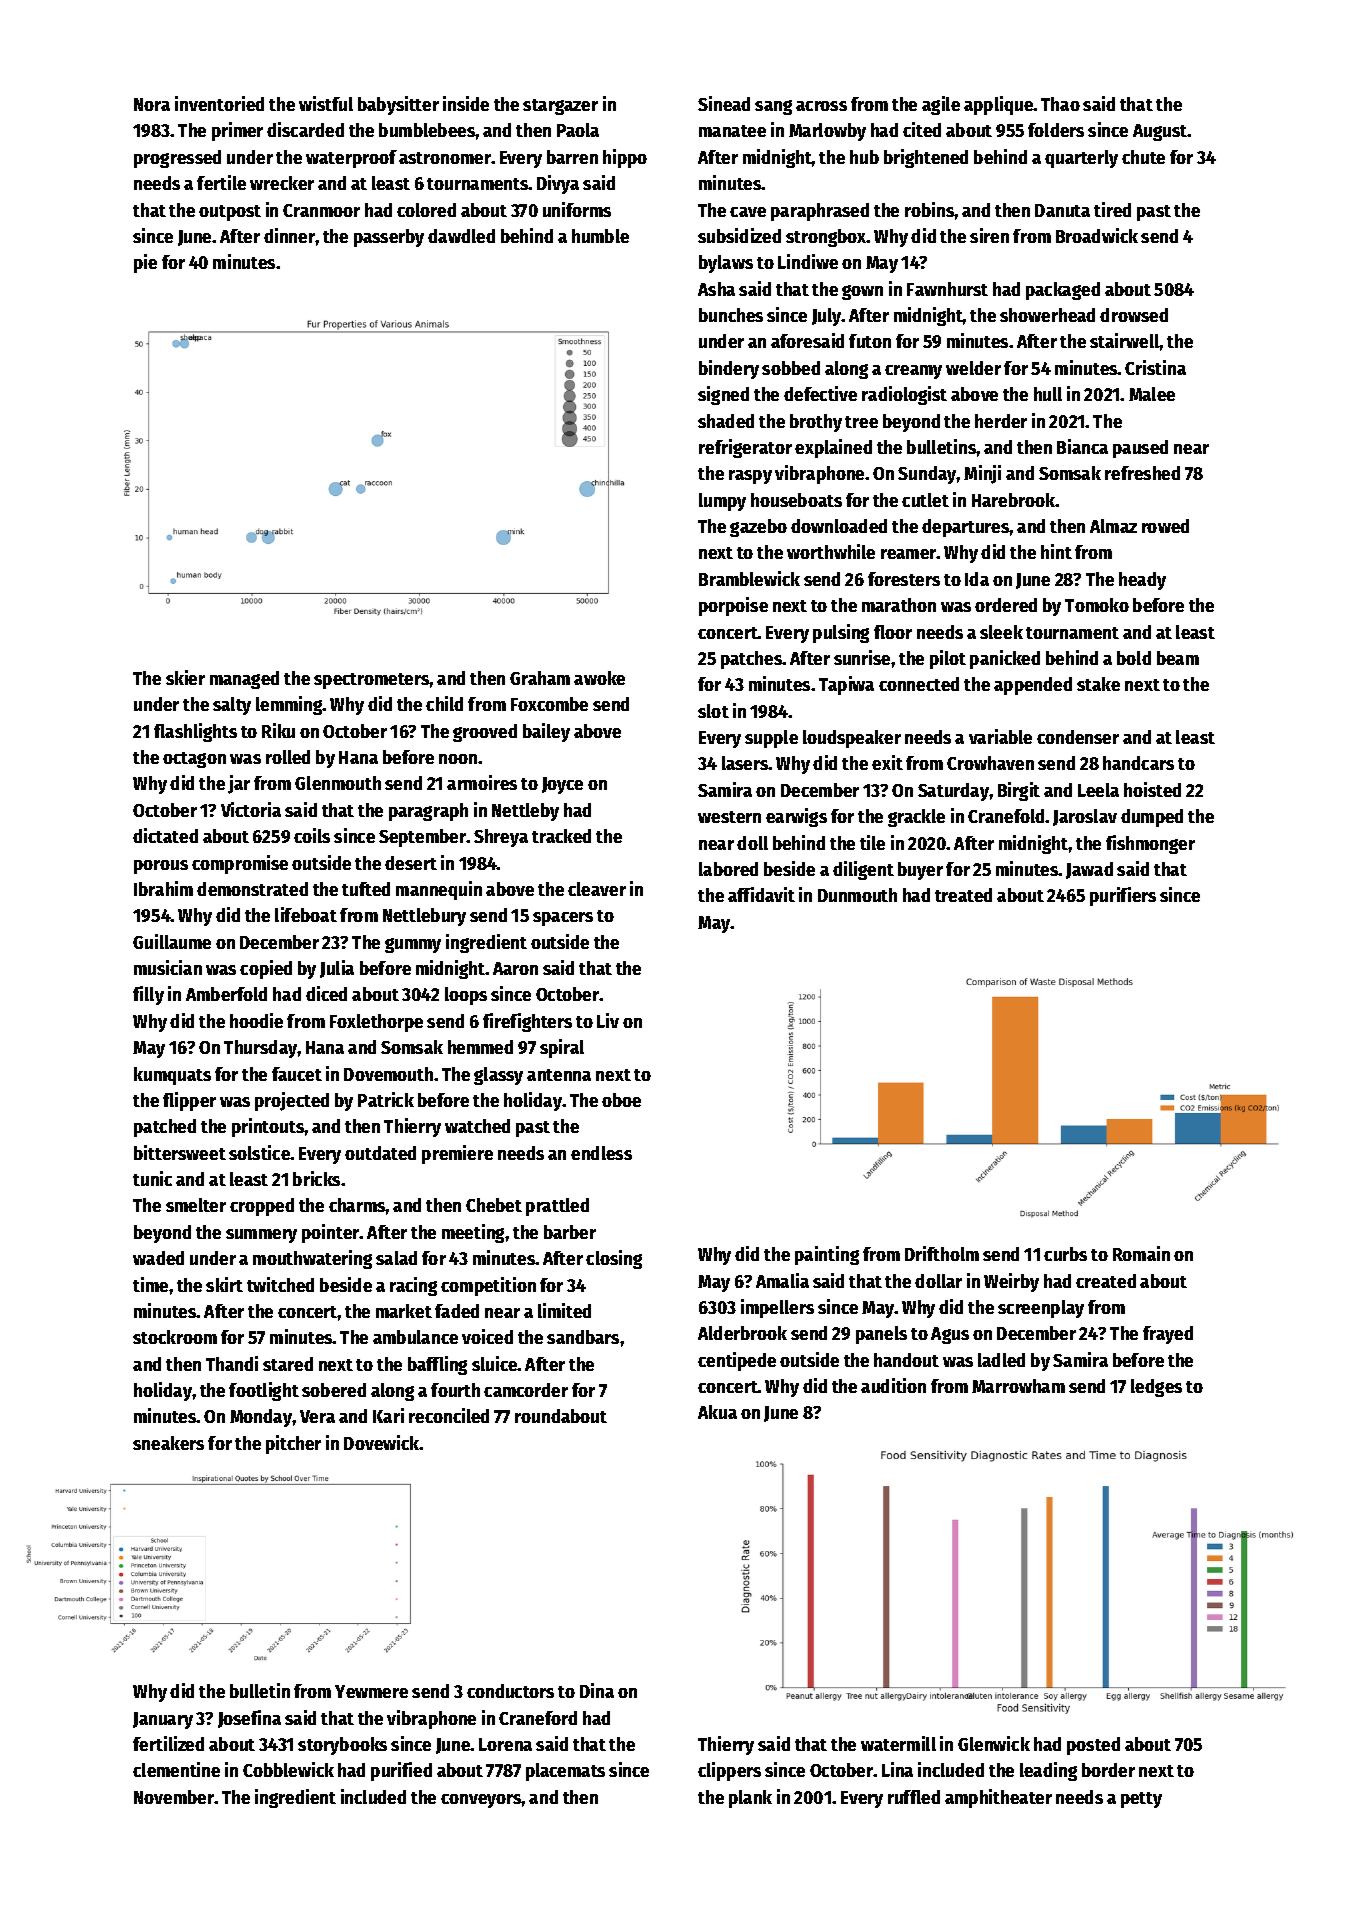 This screenshot has width=1350, height=1909. I want to click on dawdled, so click(461, 236).
